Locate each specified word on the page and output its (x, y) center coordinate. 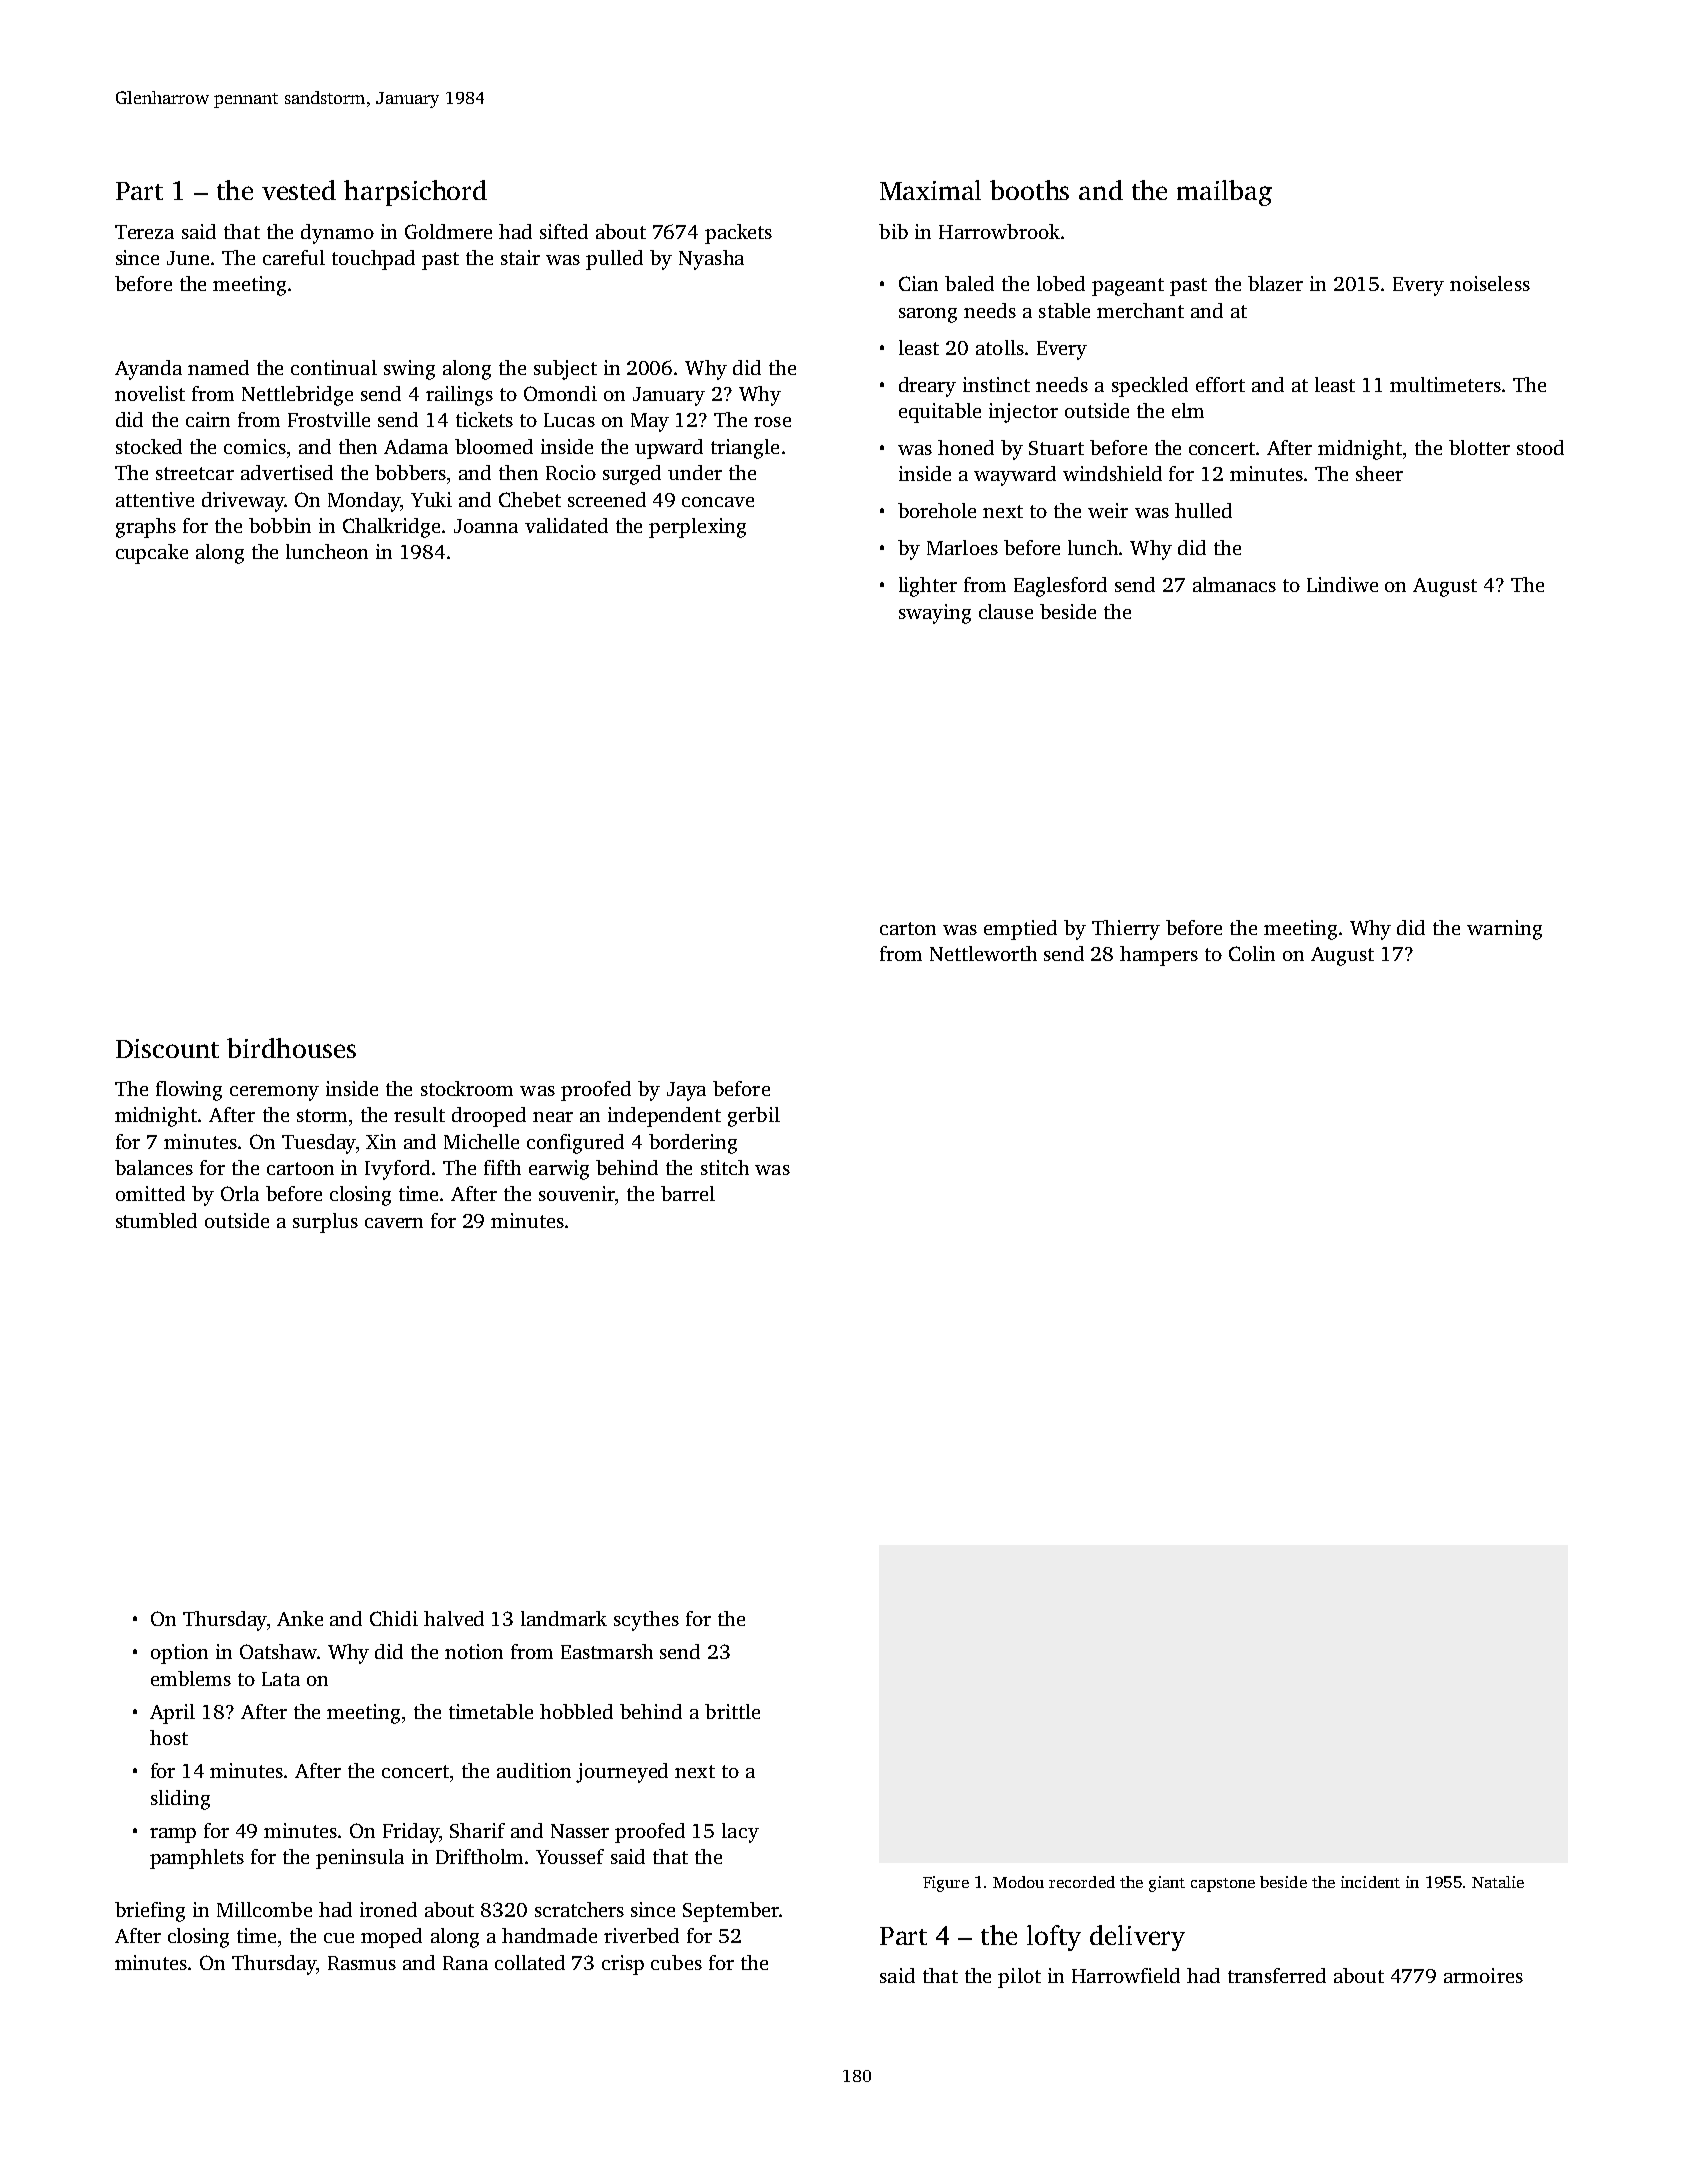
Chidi (394, 1618)
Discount (167, 1048)
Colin (1252, 953)
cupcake (152, 554)
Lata (281, 1679)
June (188, 258)
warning (1504, 930)
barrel (688, 1193)
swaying (935, 614)
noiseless (1490, 283)
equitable (940, 413)
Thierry (1126, 930)
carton (908, 928)
